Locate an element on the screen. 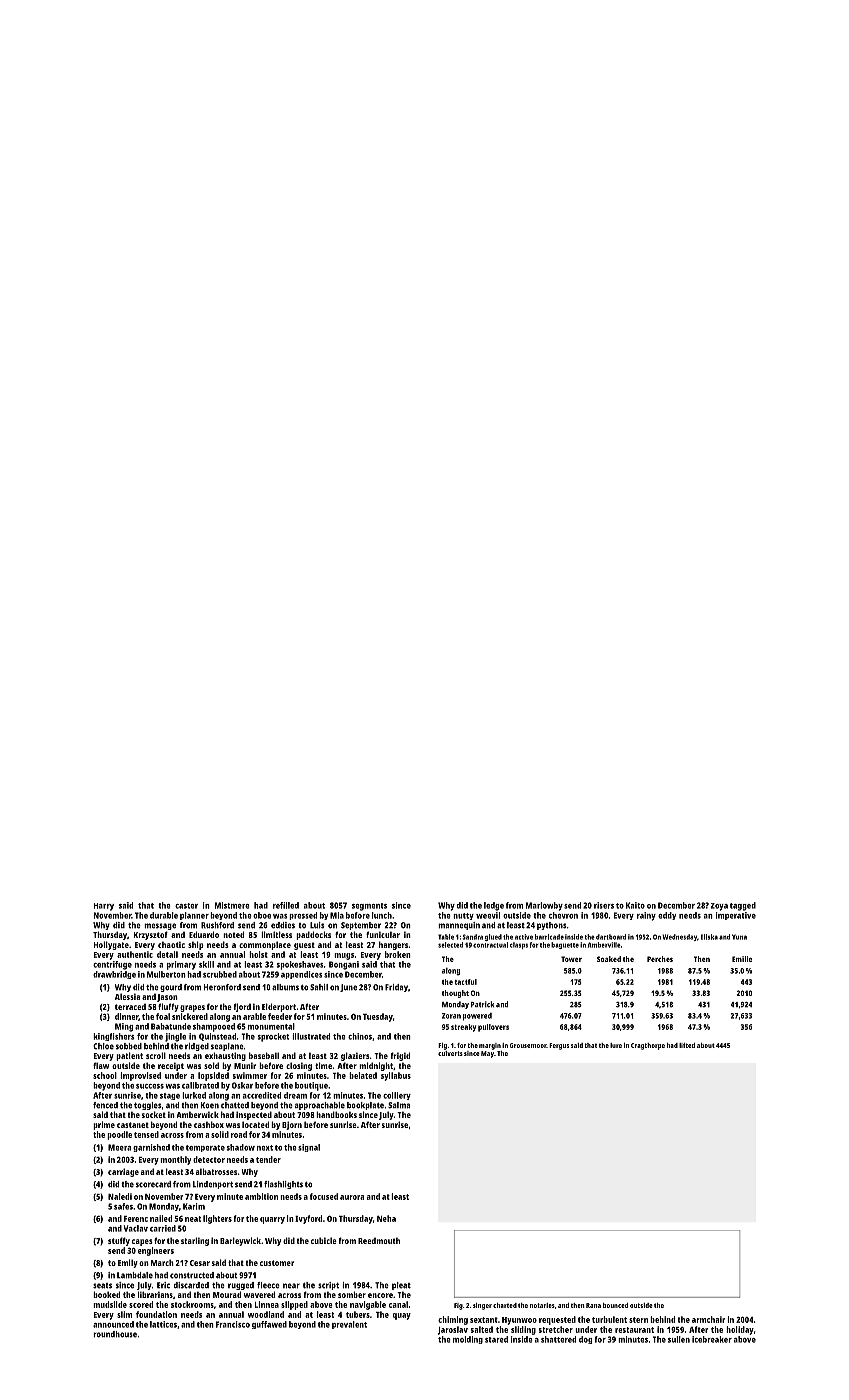 This screenshot has height=1400, width=849. flaw is located at coordinates (101, 1065).
